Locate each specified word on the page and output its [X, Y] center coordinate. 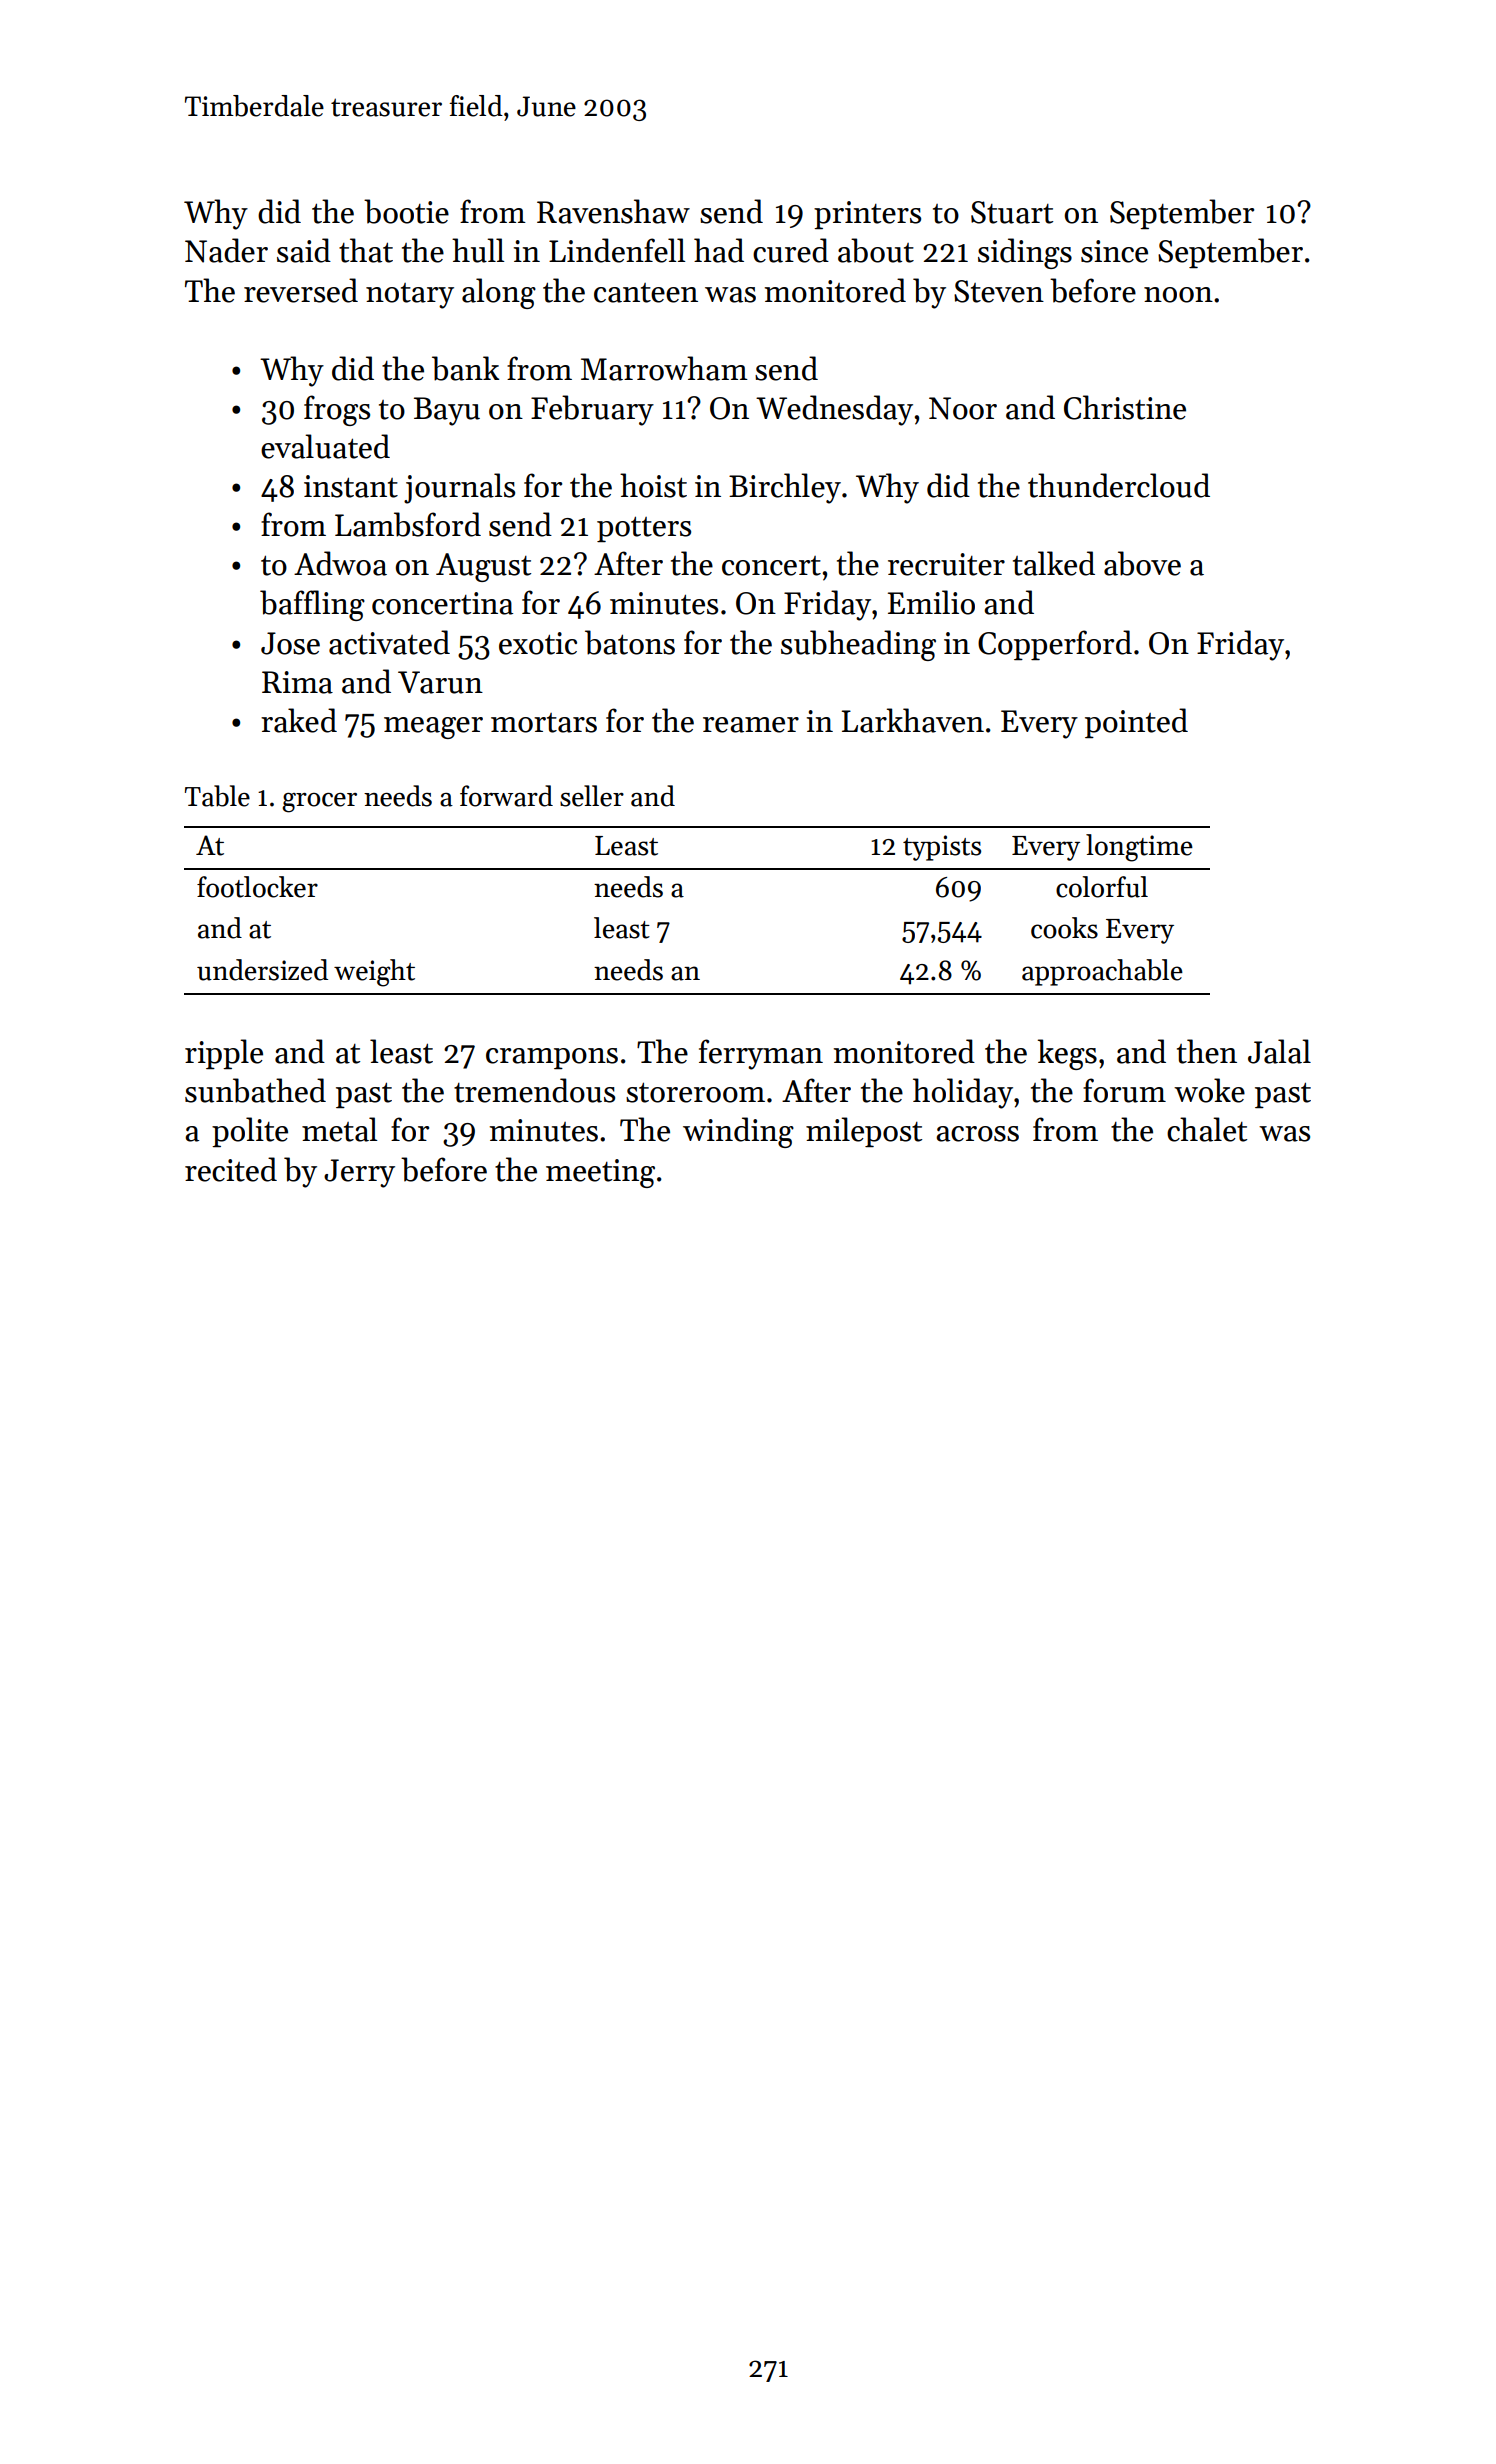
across [977, 1134]
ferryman [761, 1054]
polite [250, 1132]
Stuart [1012, 212]
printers [867, 215]
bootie [406, 211]
